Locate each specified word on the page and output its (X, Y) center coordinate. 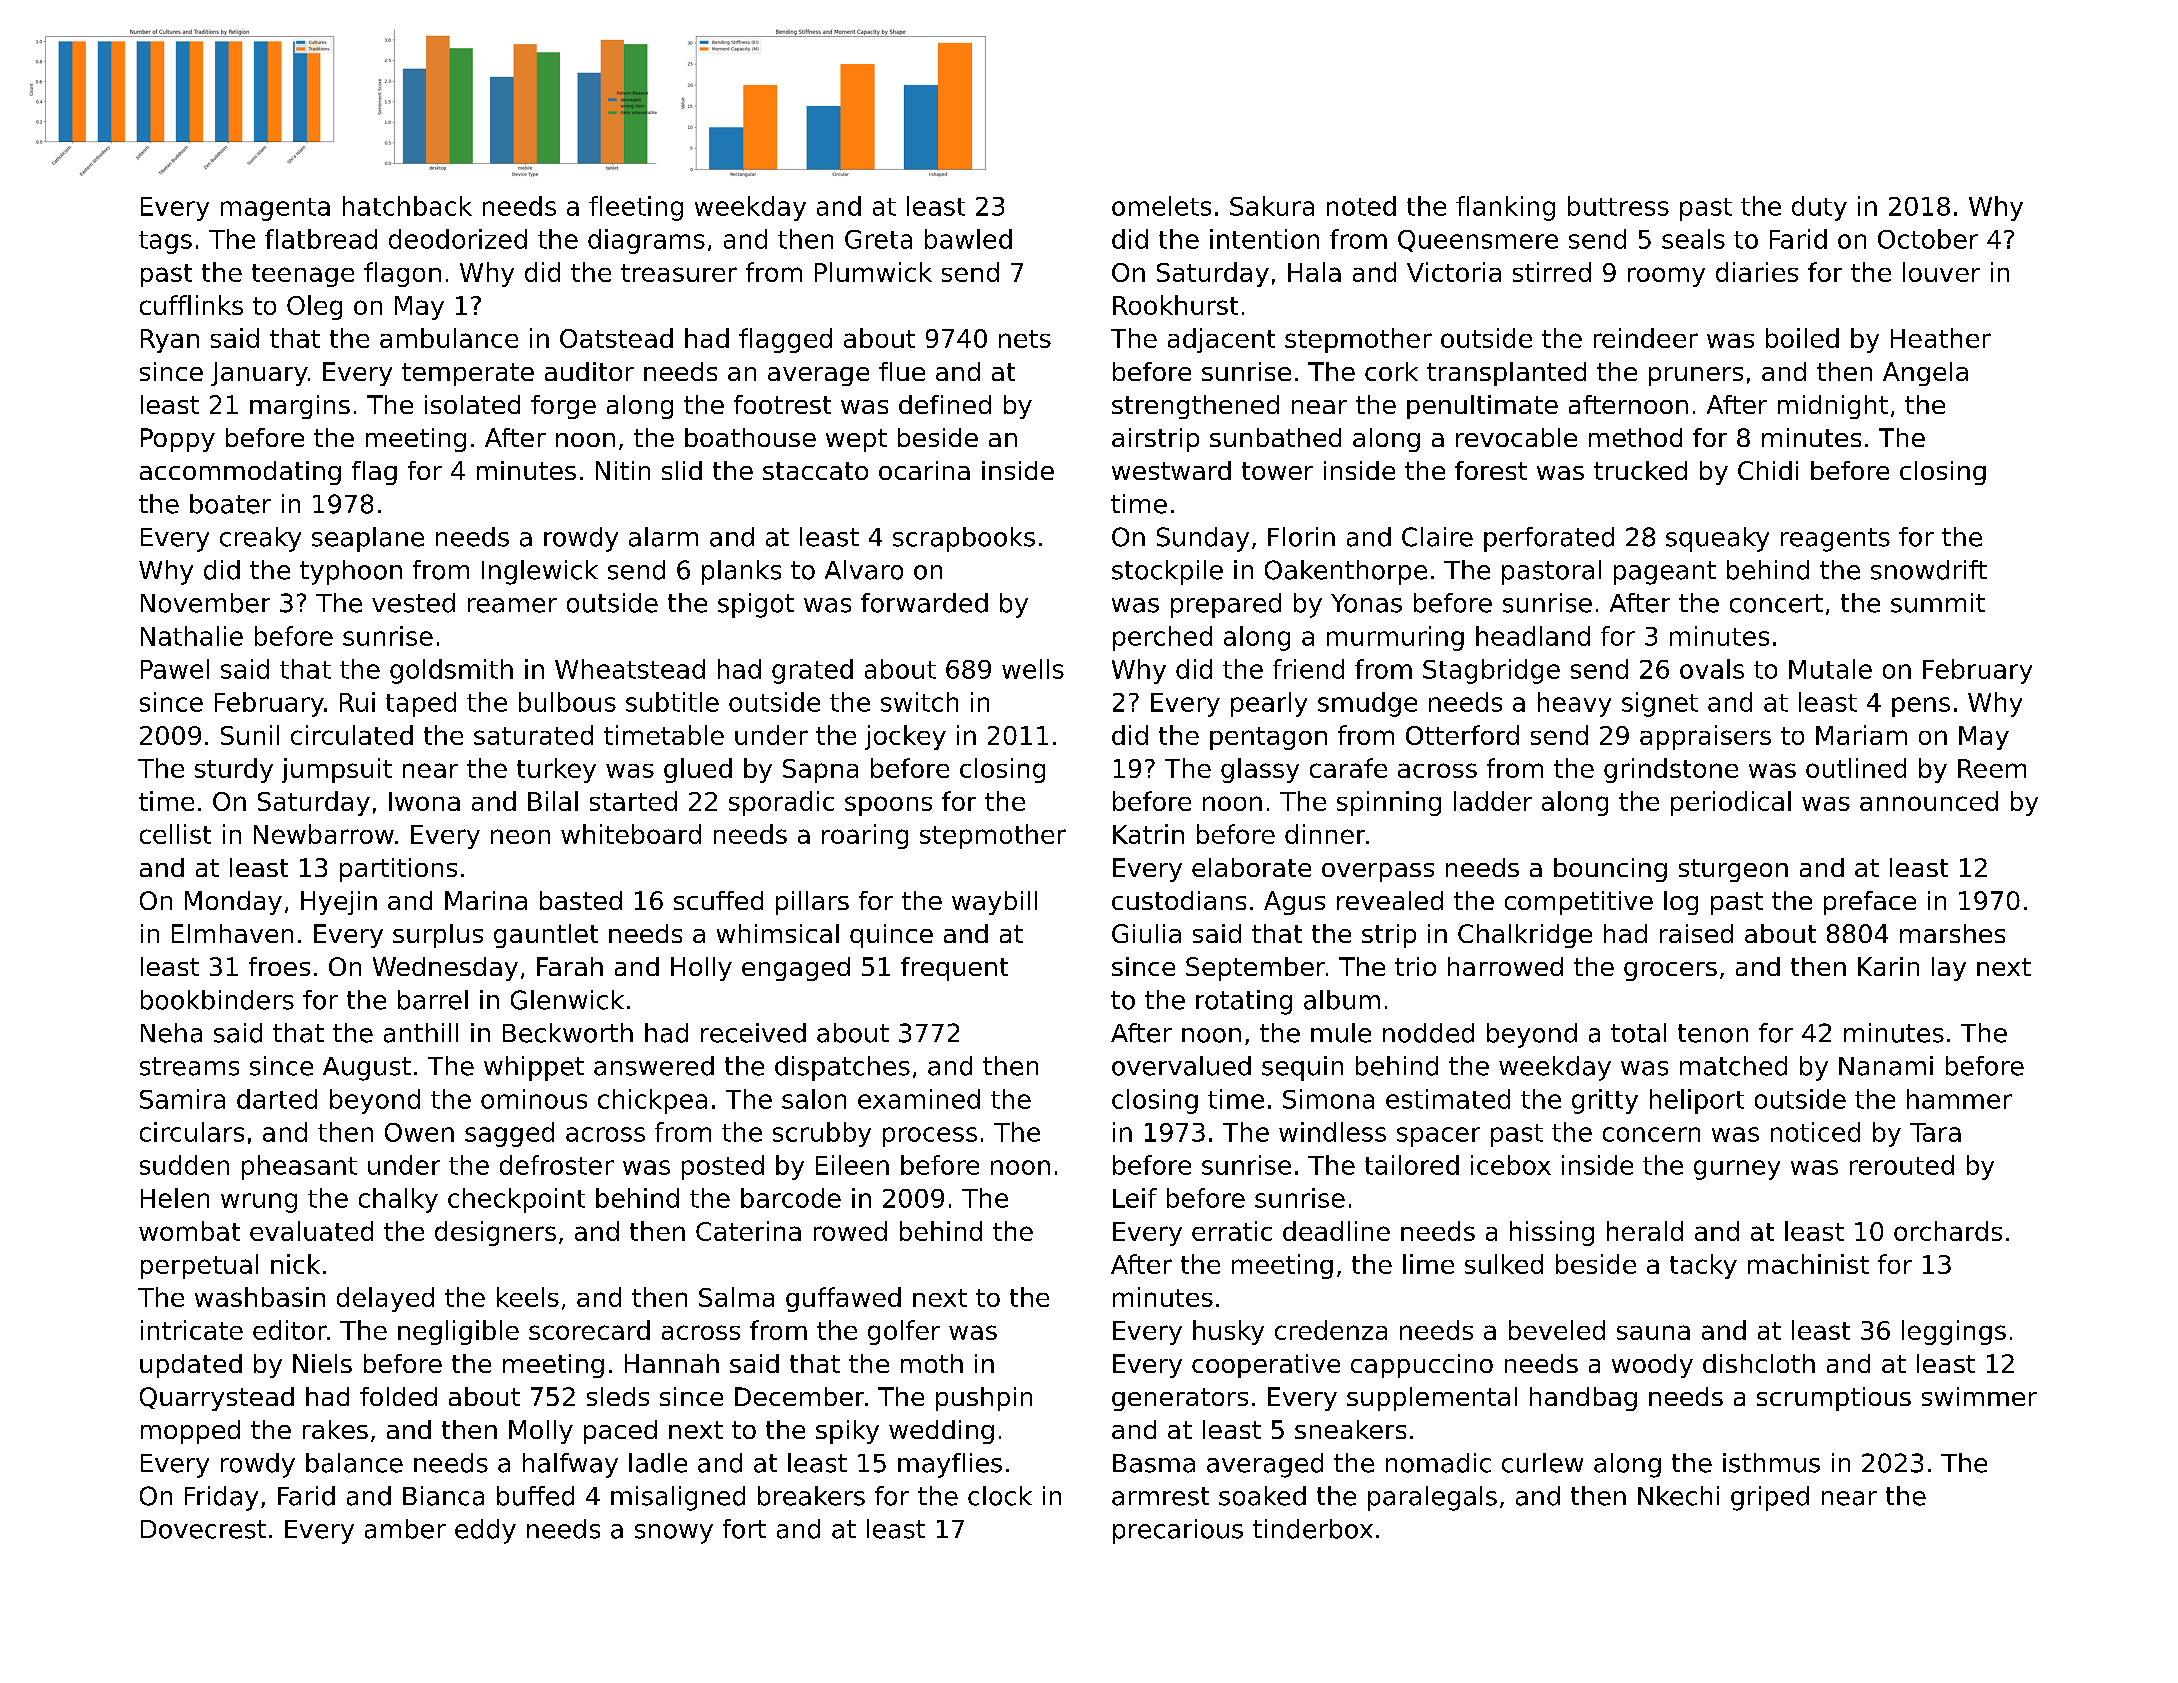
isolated (472, 404)
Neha (171, 1033)
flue (902, 371)
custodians (1179, 900)
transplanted (1506, 374)
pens (1921, 707)
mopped (190, 1432)
